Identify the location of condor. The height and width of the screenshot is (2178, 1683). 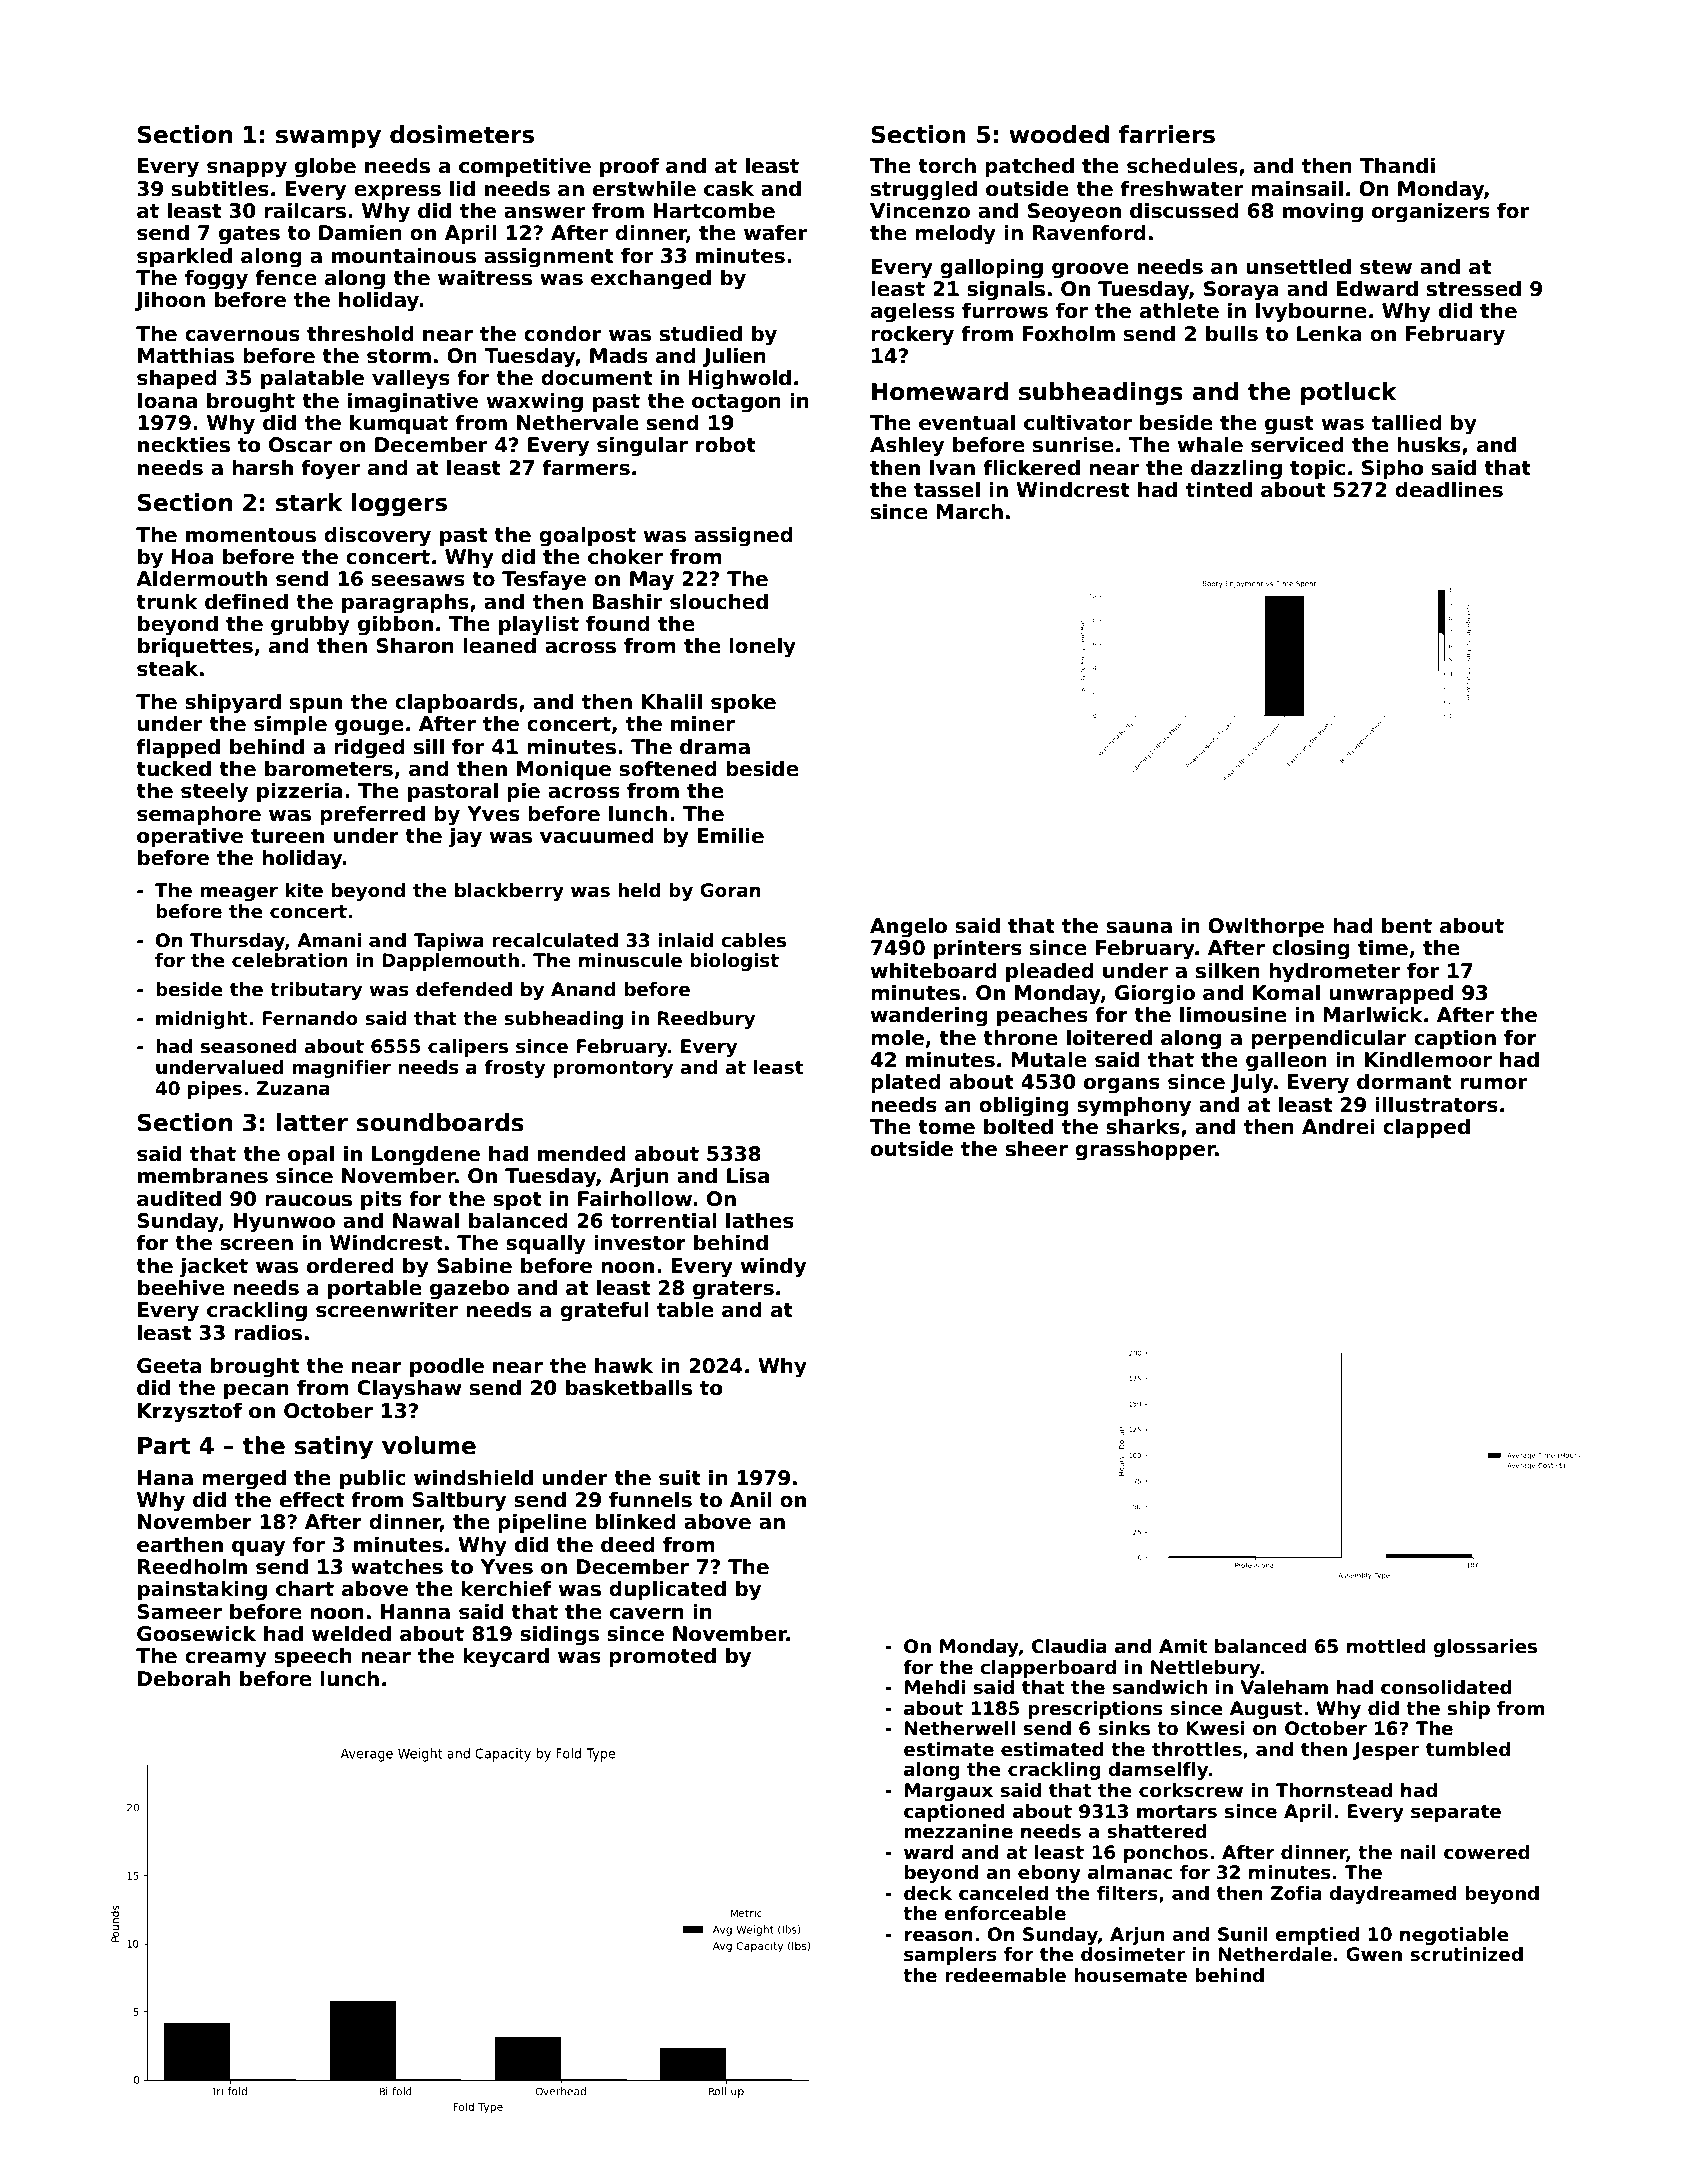
(562, 333).
